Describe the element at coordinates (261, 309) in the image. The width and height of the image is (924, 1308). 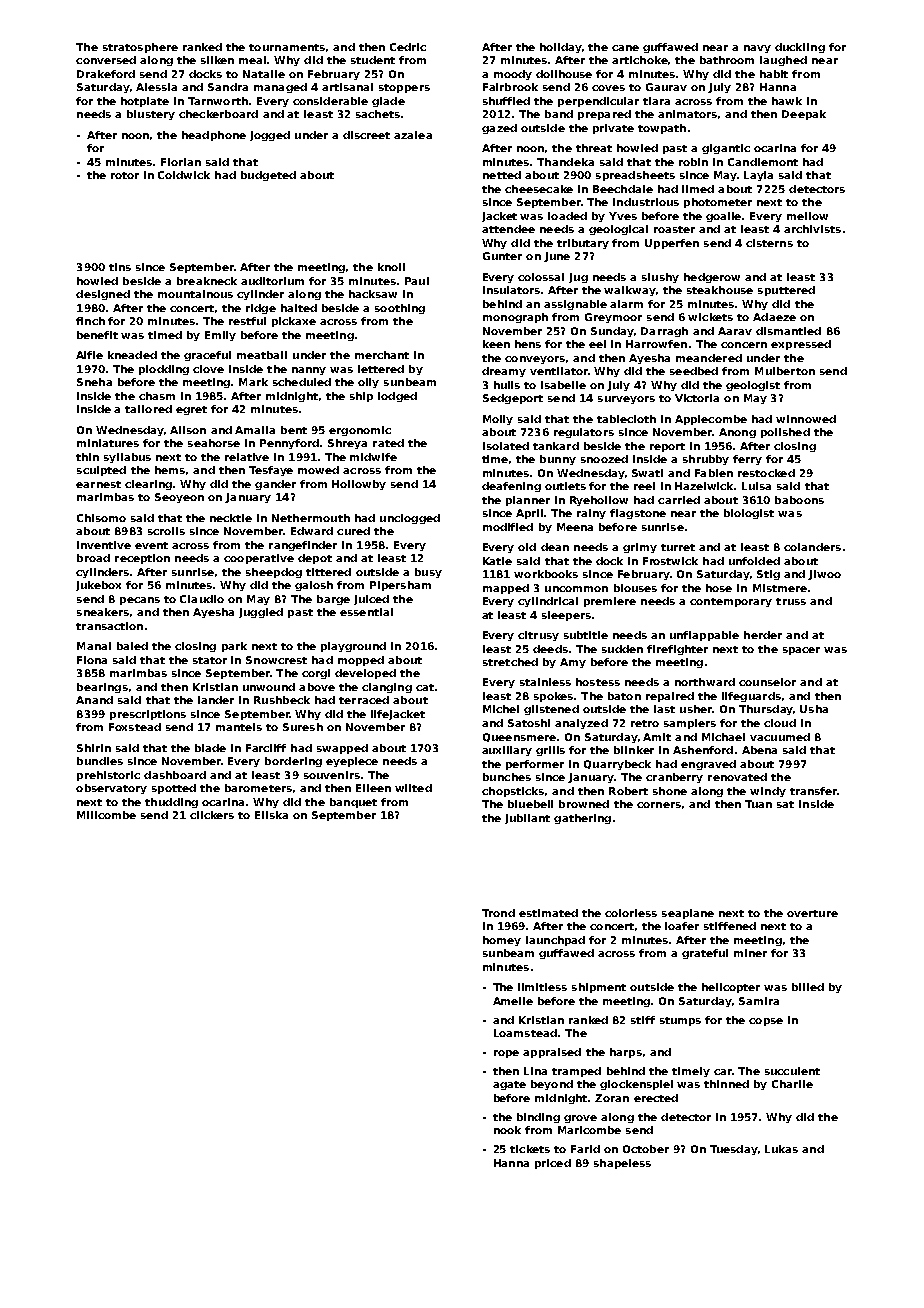
I see `ridge` at that location.
